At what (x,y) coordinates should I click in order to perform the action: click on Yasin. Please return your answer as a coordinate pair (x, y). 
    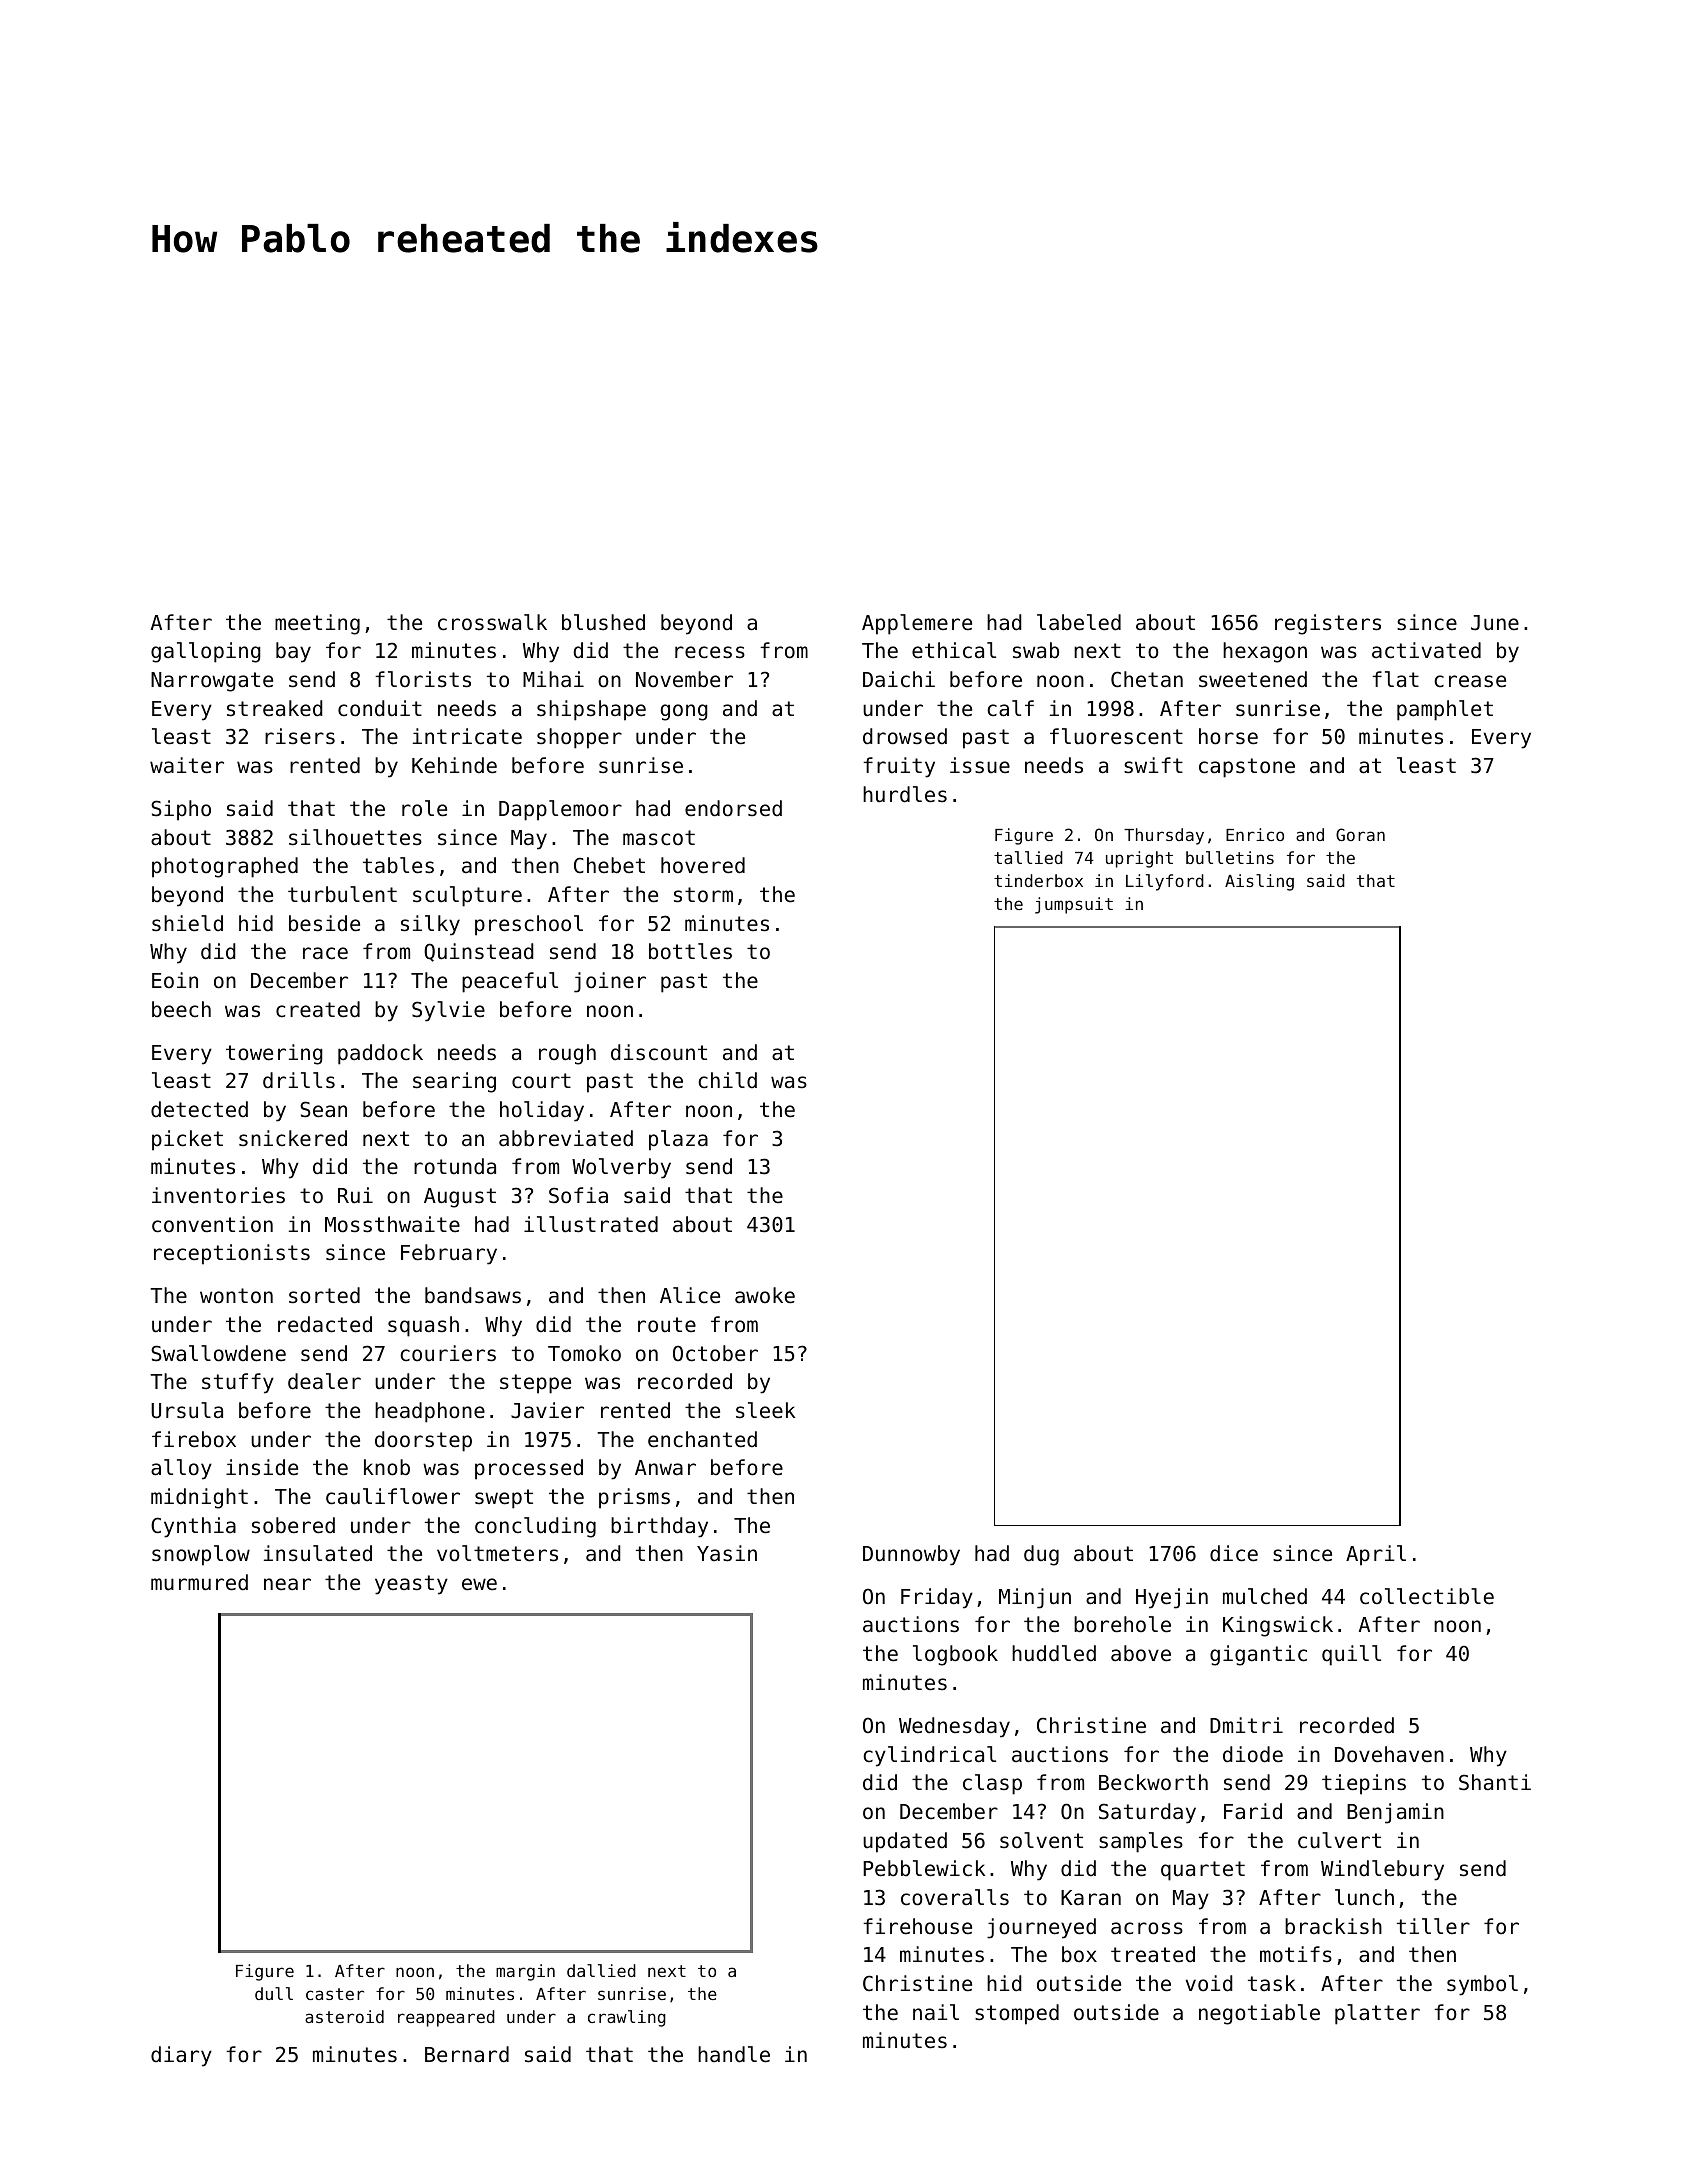
    Looking at the image, I should click on (727, 1553).
